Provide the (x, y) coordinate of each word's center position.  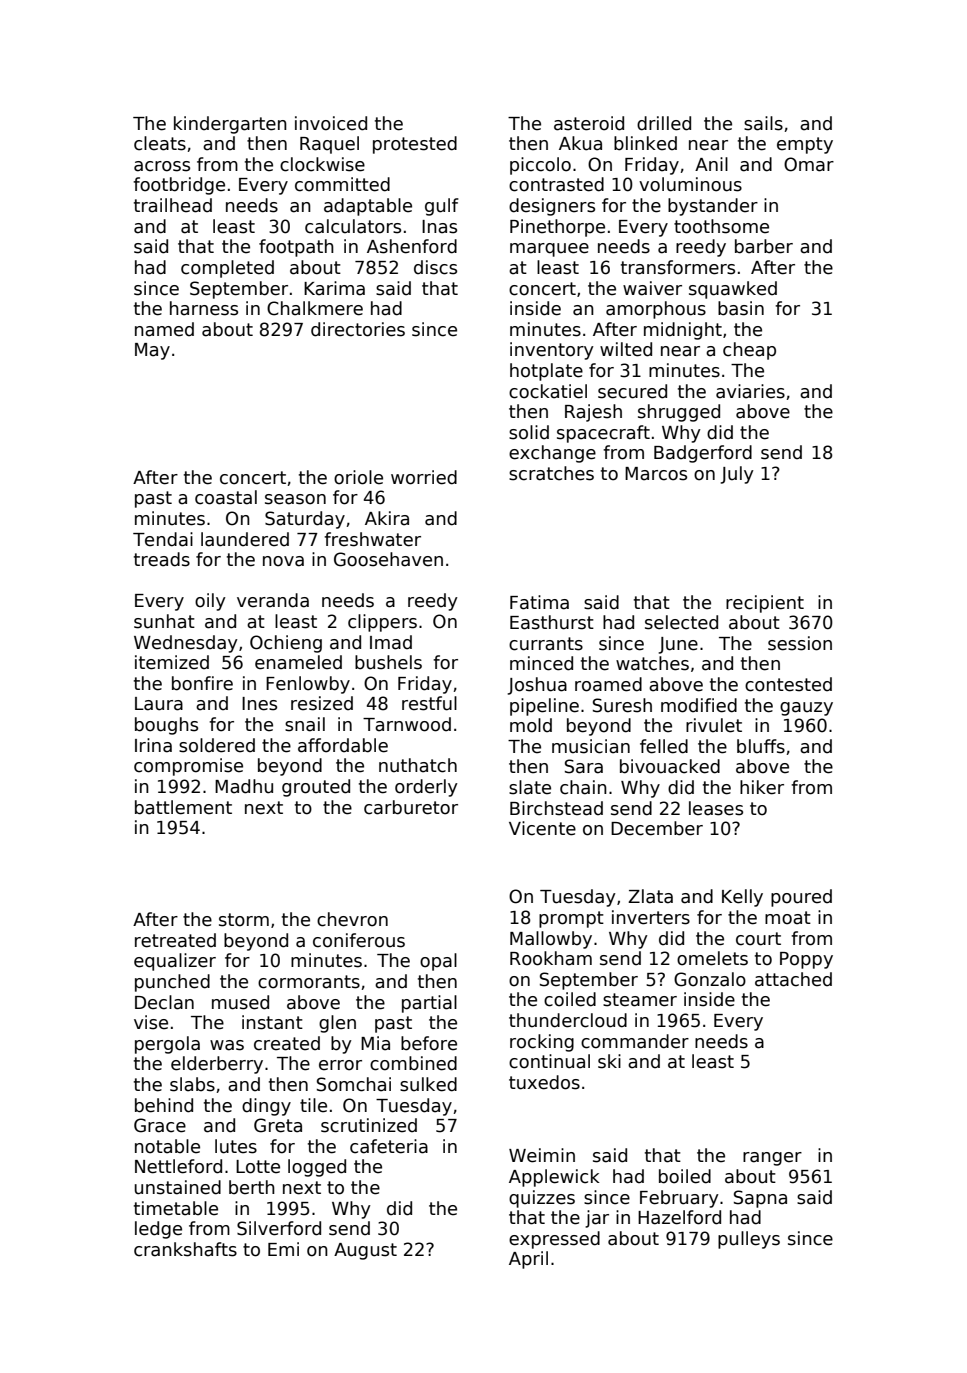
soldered (217, 745)
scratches (551, 473)
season (295, 499)
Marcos (656, 474)
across (162, 166)
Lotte (258, 1167)
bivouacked (670, 766)
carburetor (411, 807)
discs (435, 267)
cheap (749, 351)
